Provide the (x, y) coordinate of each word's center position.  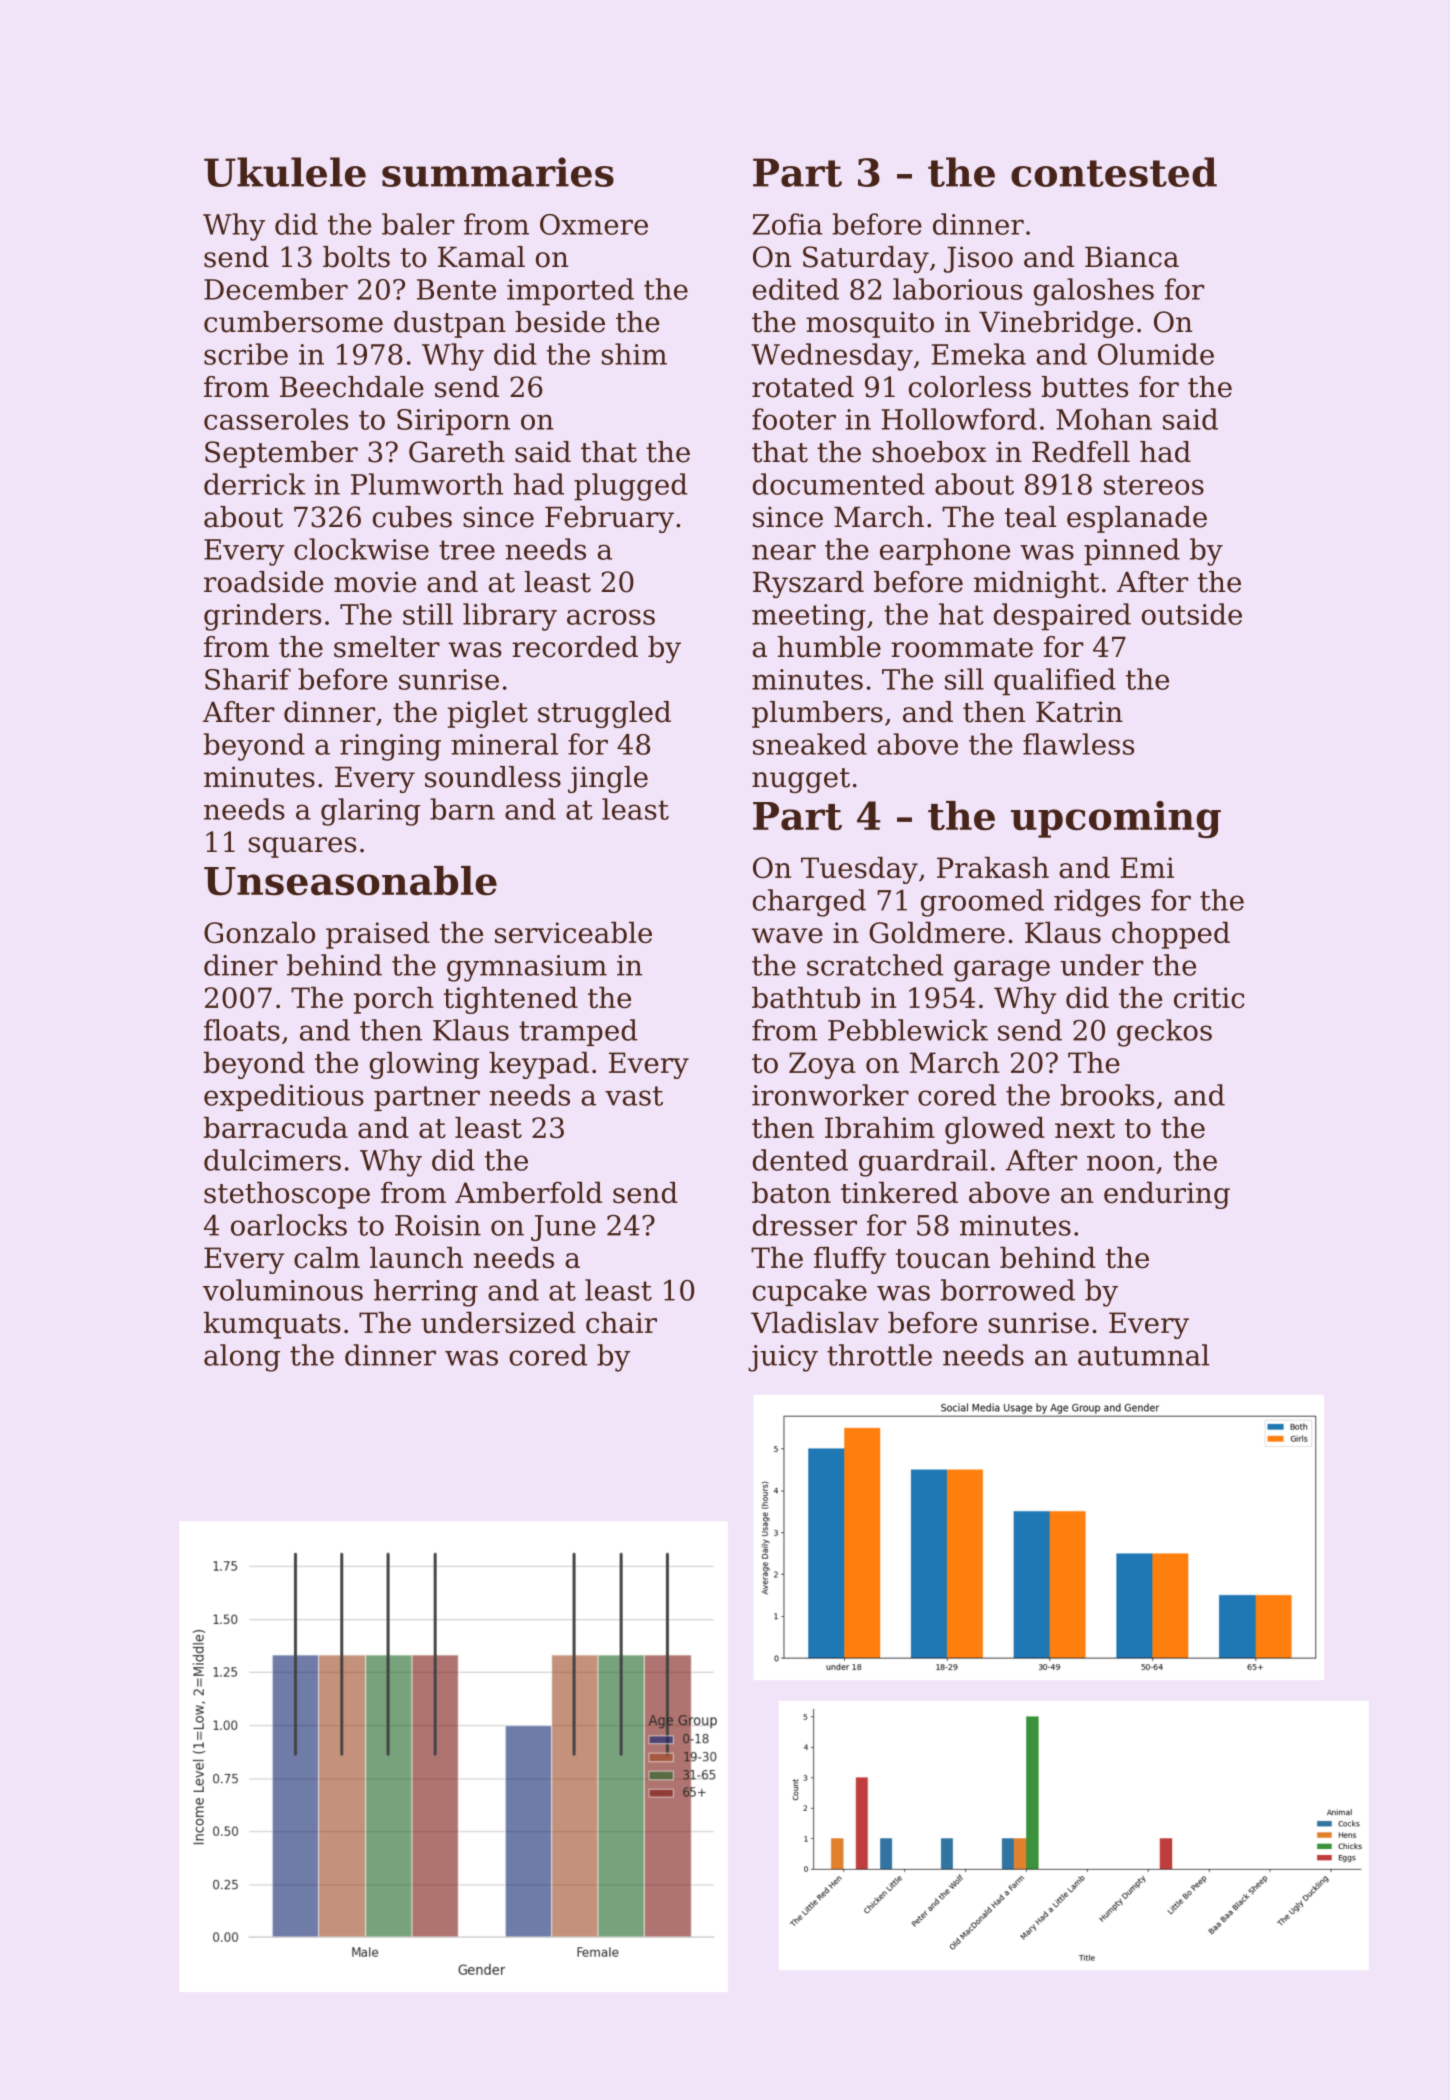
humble (829, 647)
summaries (498, 172)
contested (1114, 172)
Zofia (787, 224)
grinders (262, 617)
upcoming (1116, 819)
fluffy (850, 1260)
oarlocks (289, 1225)
